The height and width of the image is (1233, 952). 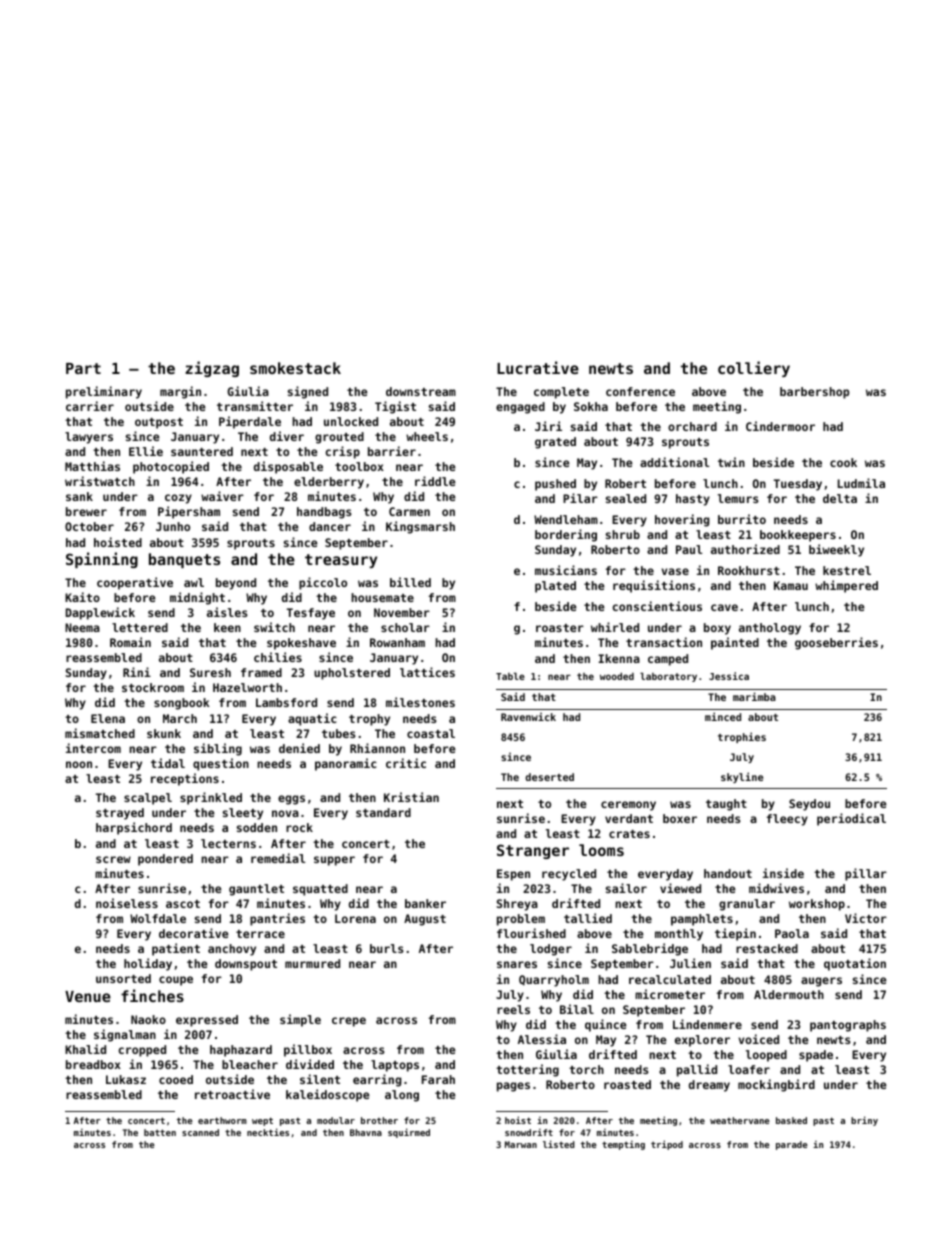 I want to click on wooded, so click(x=617, y=676).
